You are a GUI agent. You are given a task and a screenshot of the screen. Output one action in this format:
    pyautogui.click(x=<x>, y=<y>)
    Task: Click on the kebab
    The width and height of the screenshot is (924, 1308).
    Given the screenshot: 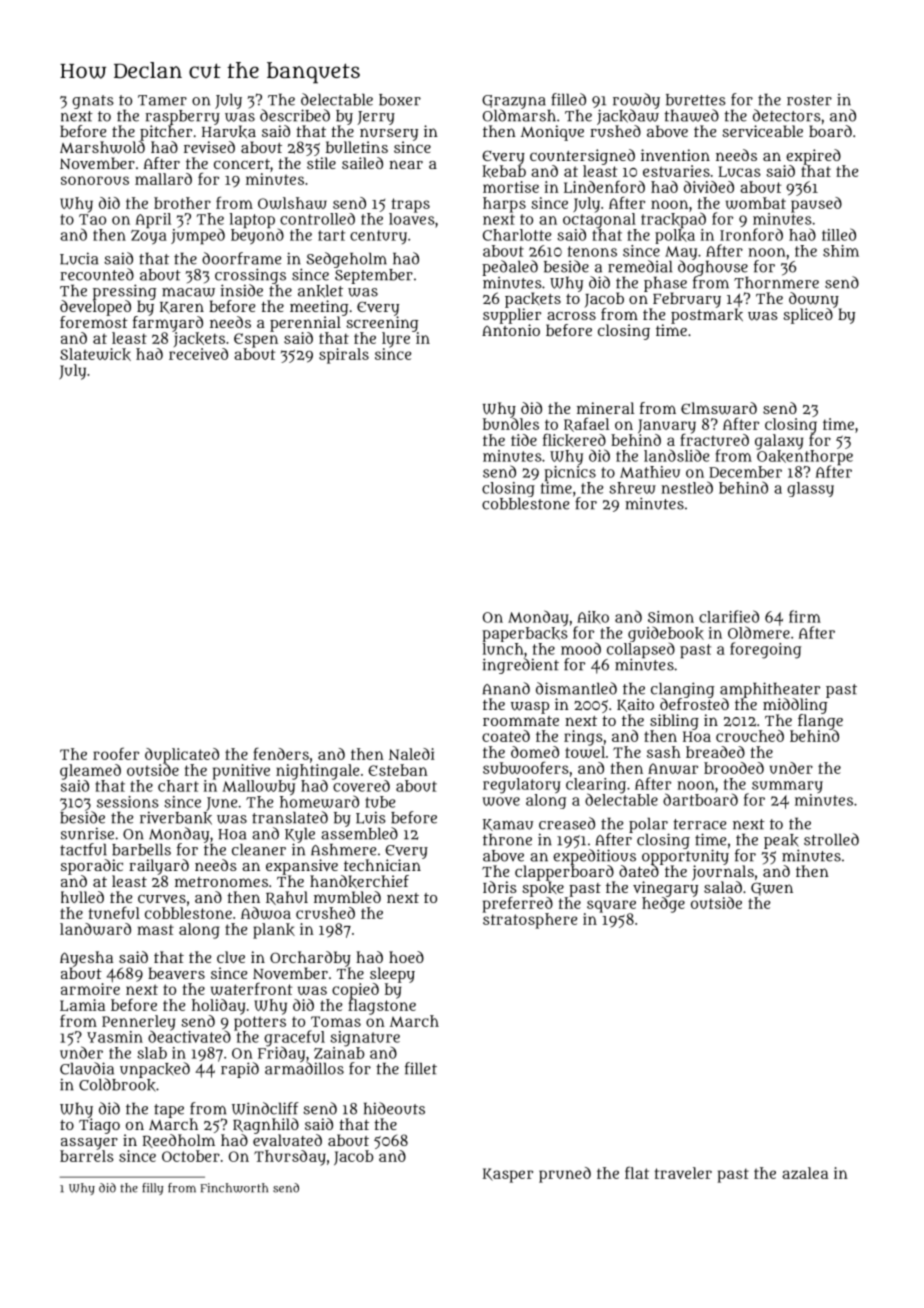 What is the action you would take?
    pyautogui.click(x=504, y=171)
